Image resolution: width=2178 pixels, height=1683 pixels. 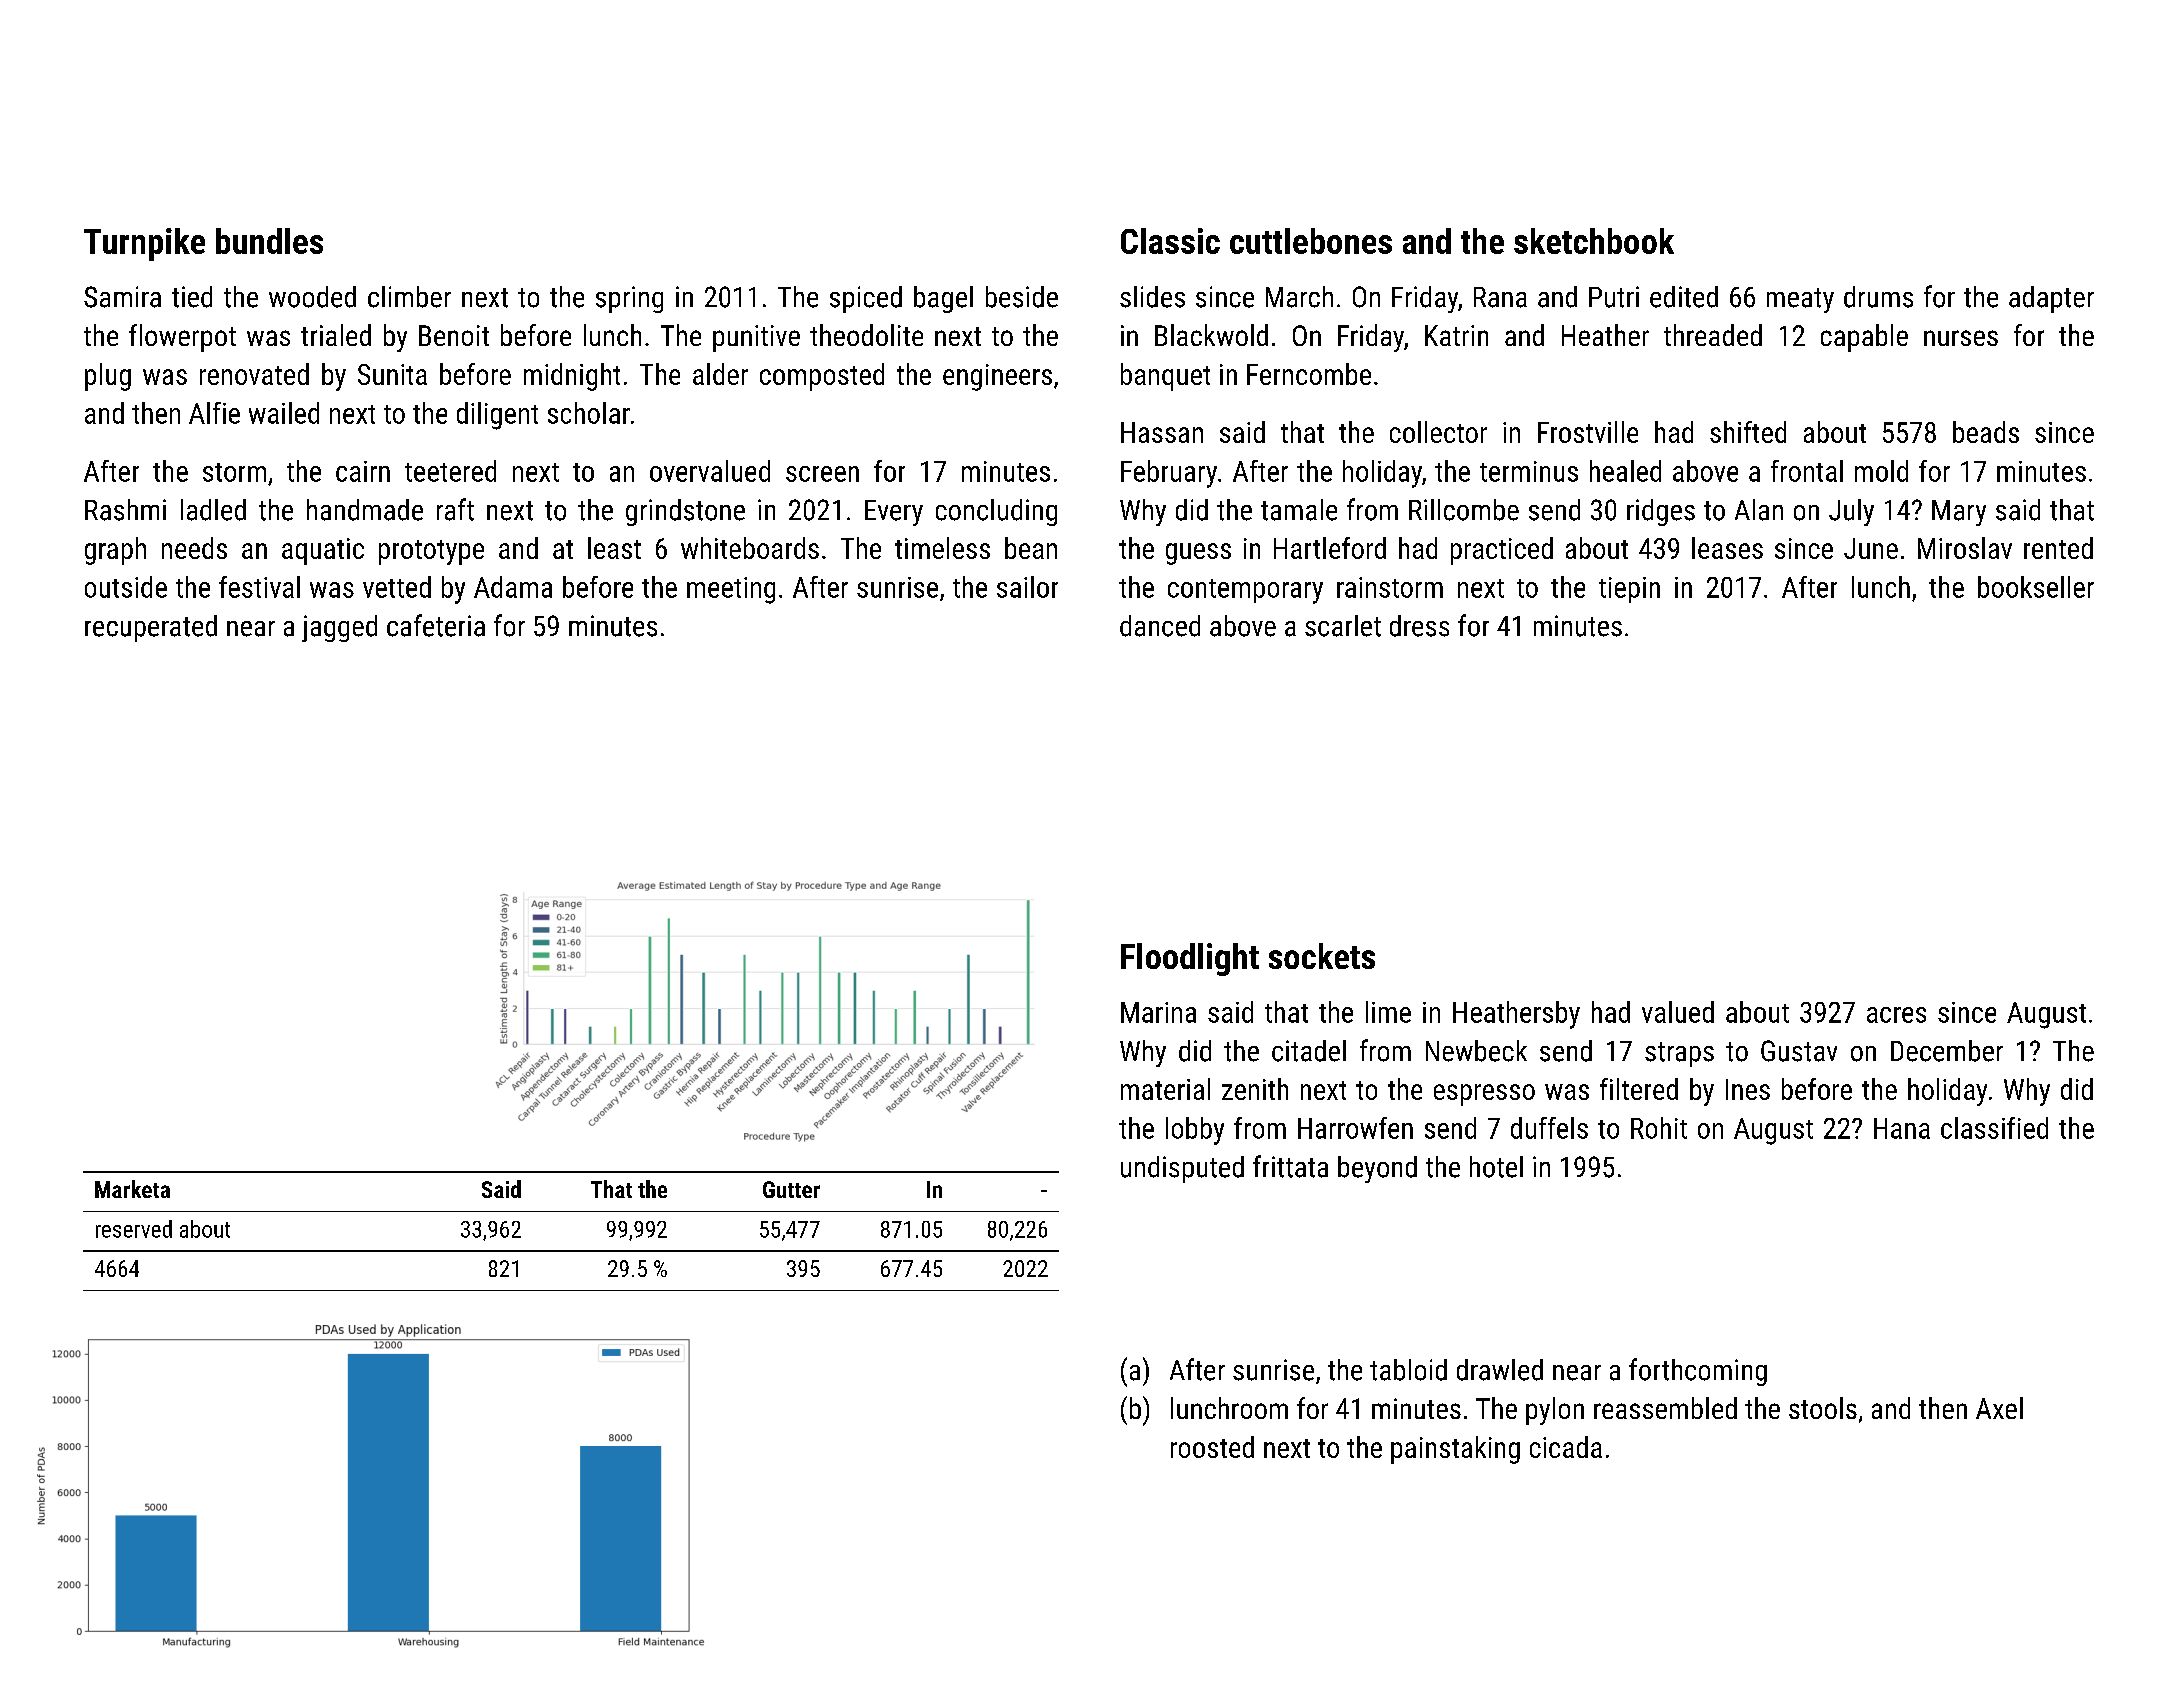 What do you see at coordinates (1455, 1450) in the screenshot?
I see `painstaking` at bounding box center [1455, 1450].
